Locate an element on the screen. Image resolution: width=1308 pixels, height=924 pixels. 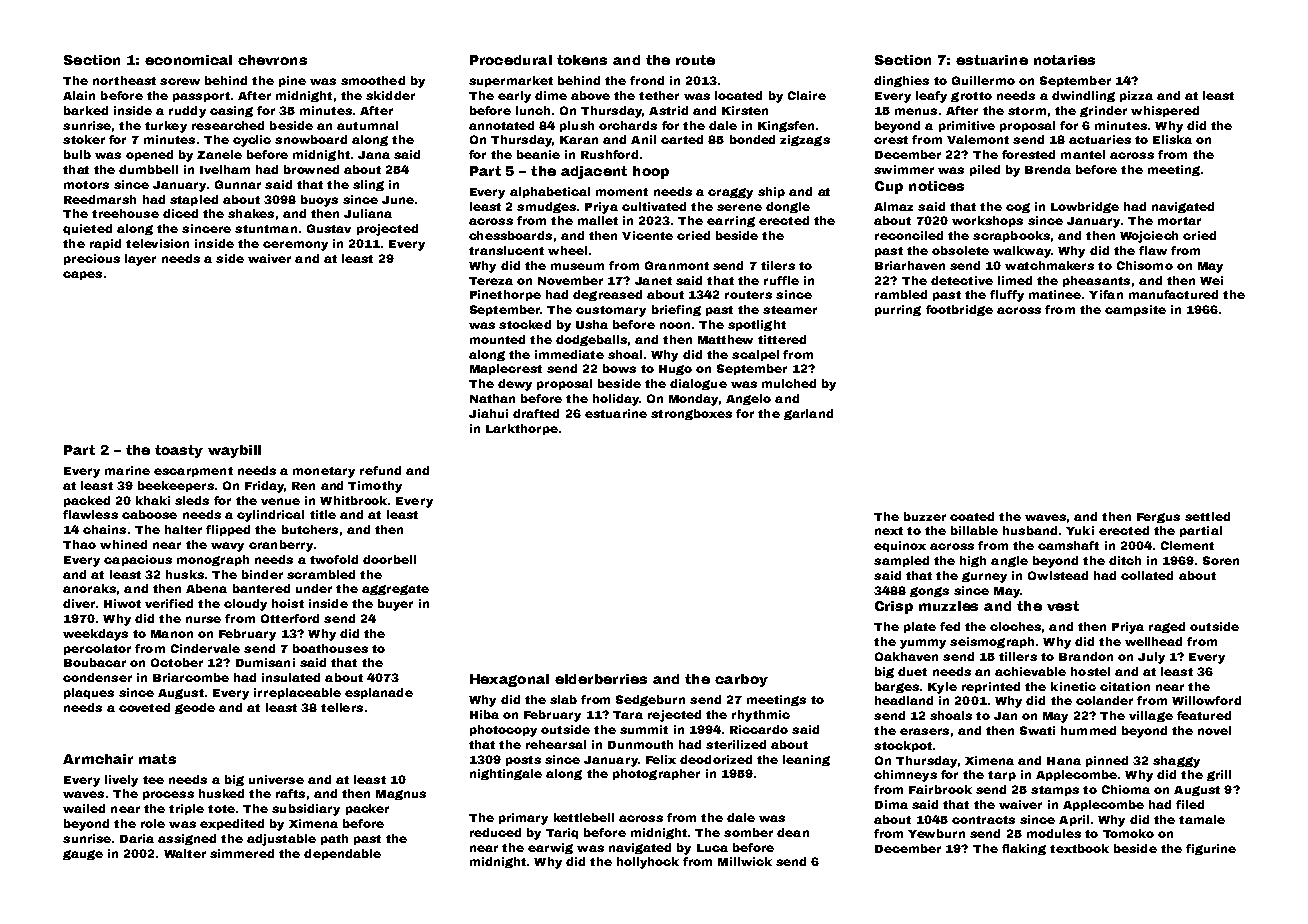
Tereza is located at coordinates (491, 281).
